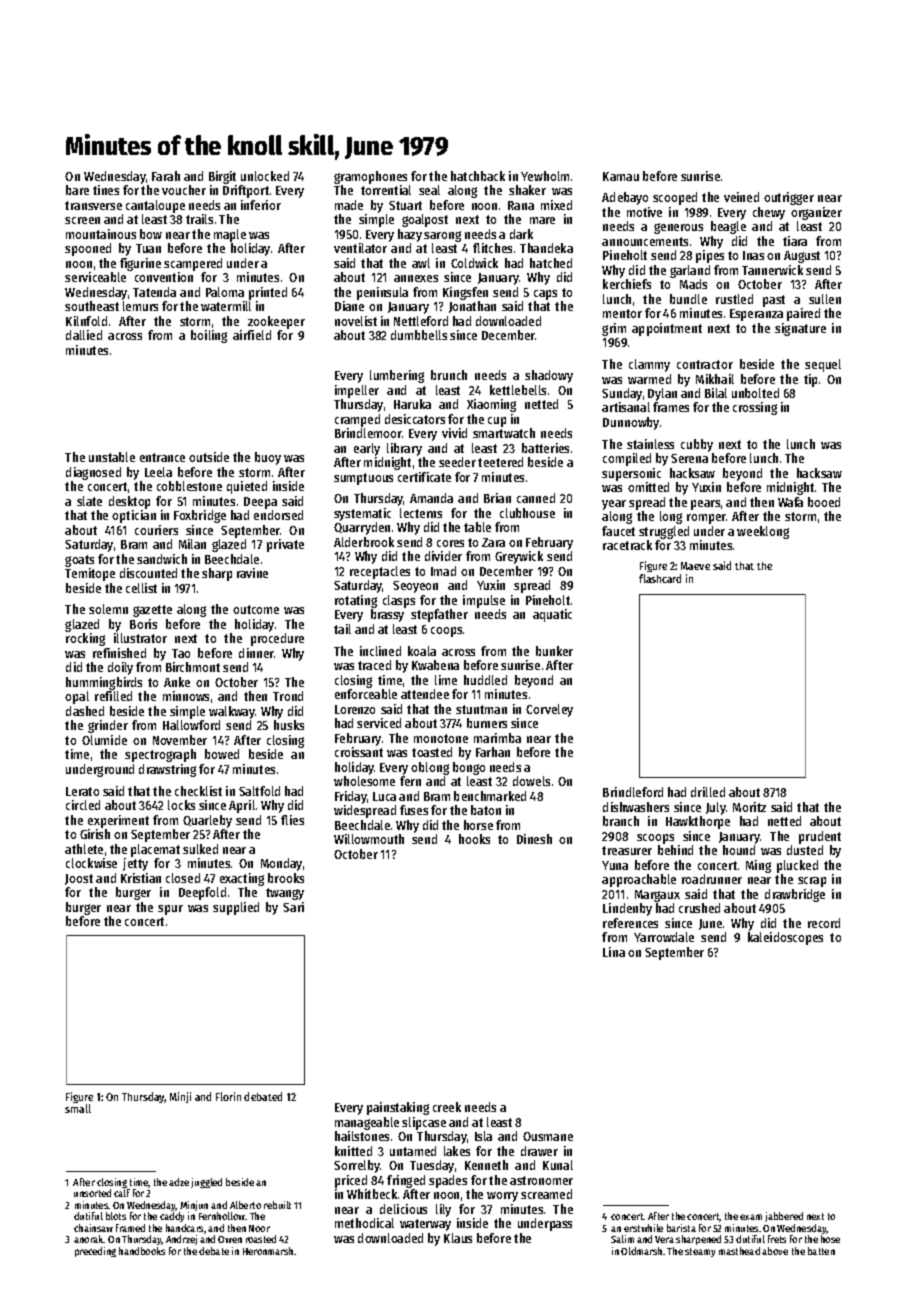 This screenshot has height=1316, width=908. I want to click on Noor, so click(259, 1228).
